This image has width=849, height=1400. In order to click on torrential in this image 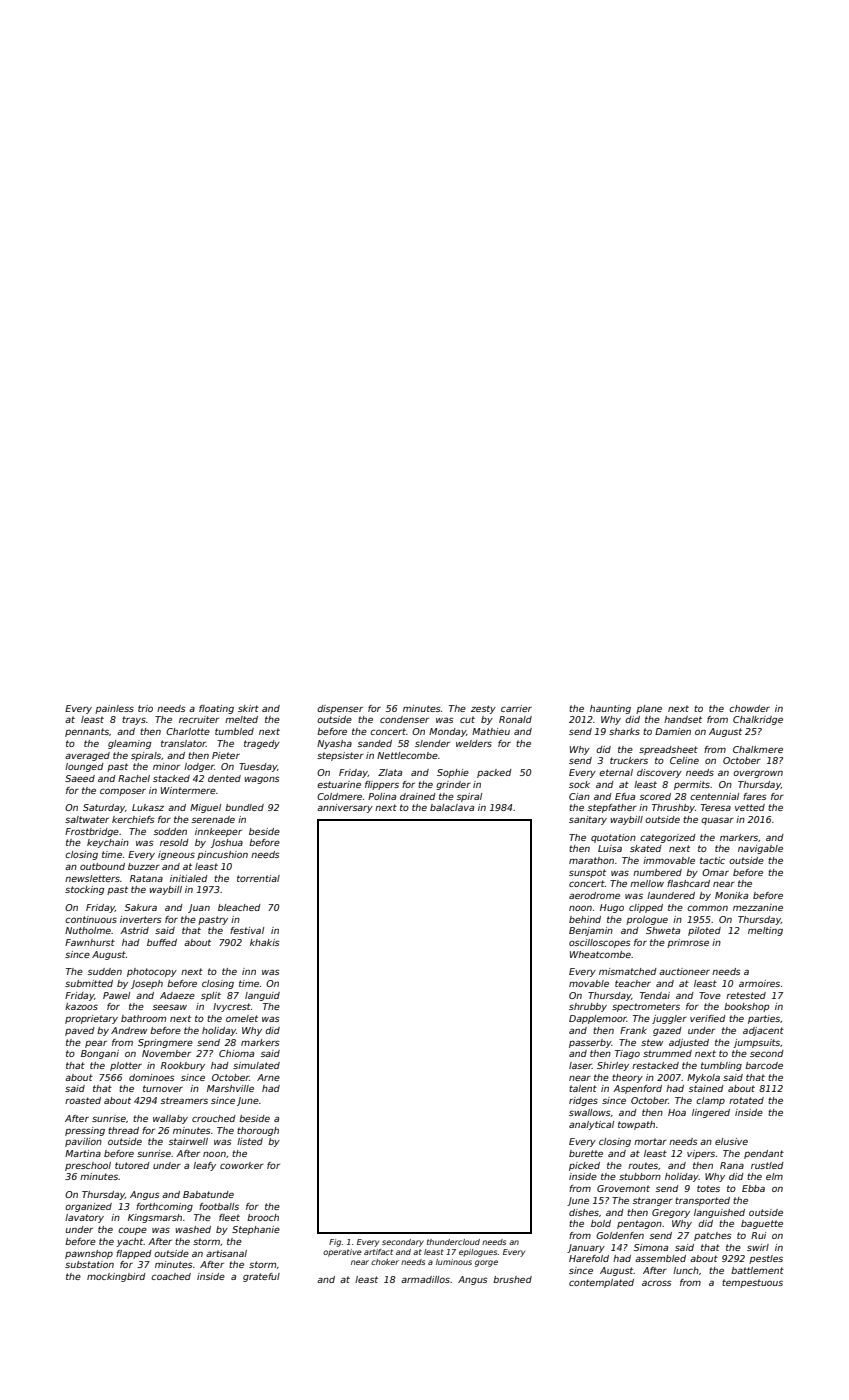, I will do `click(258, 878)`.
